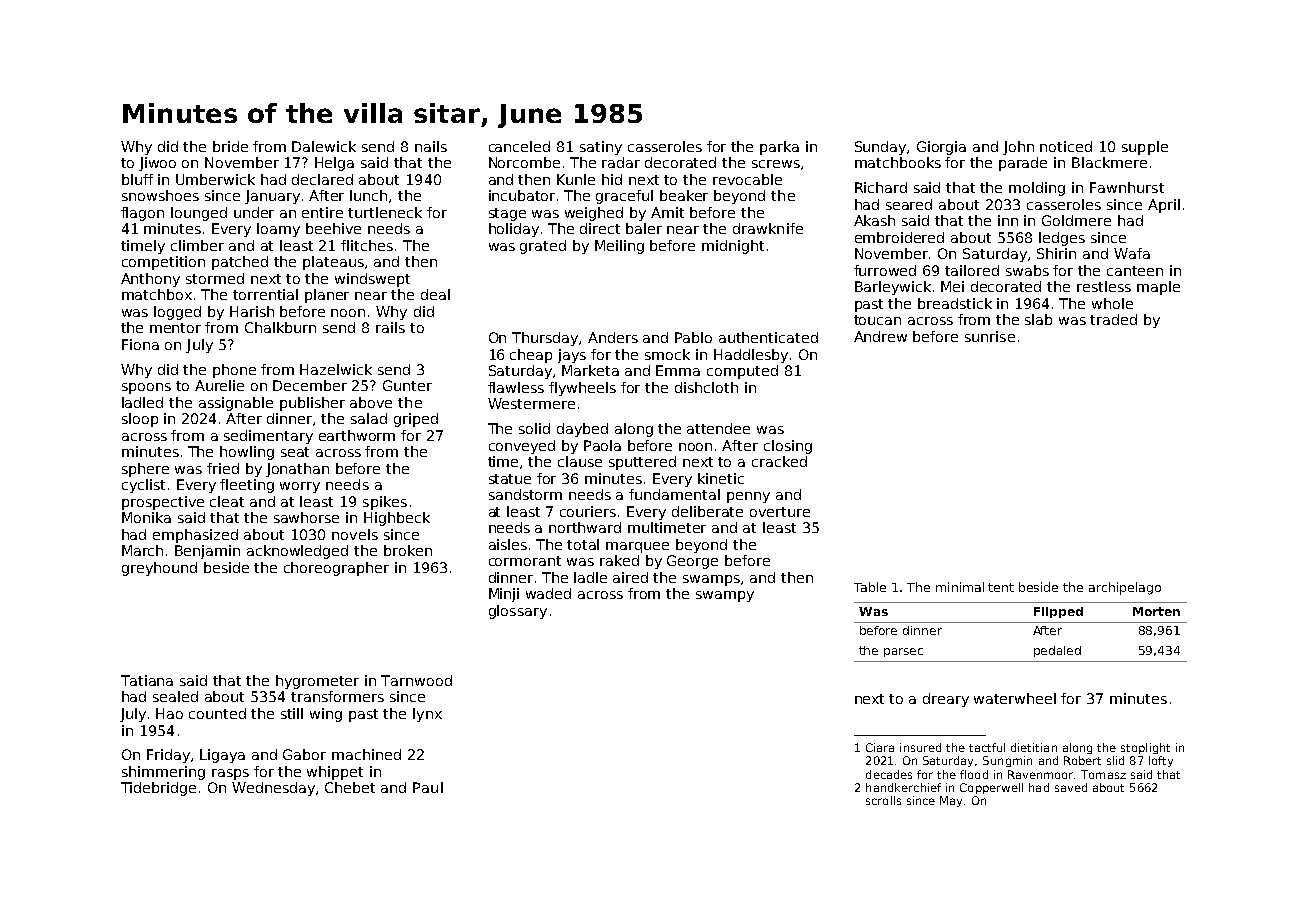 This image has width=1308, height=924. I want to click on Dalewick, so click(324, 146).
